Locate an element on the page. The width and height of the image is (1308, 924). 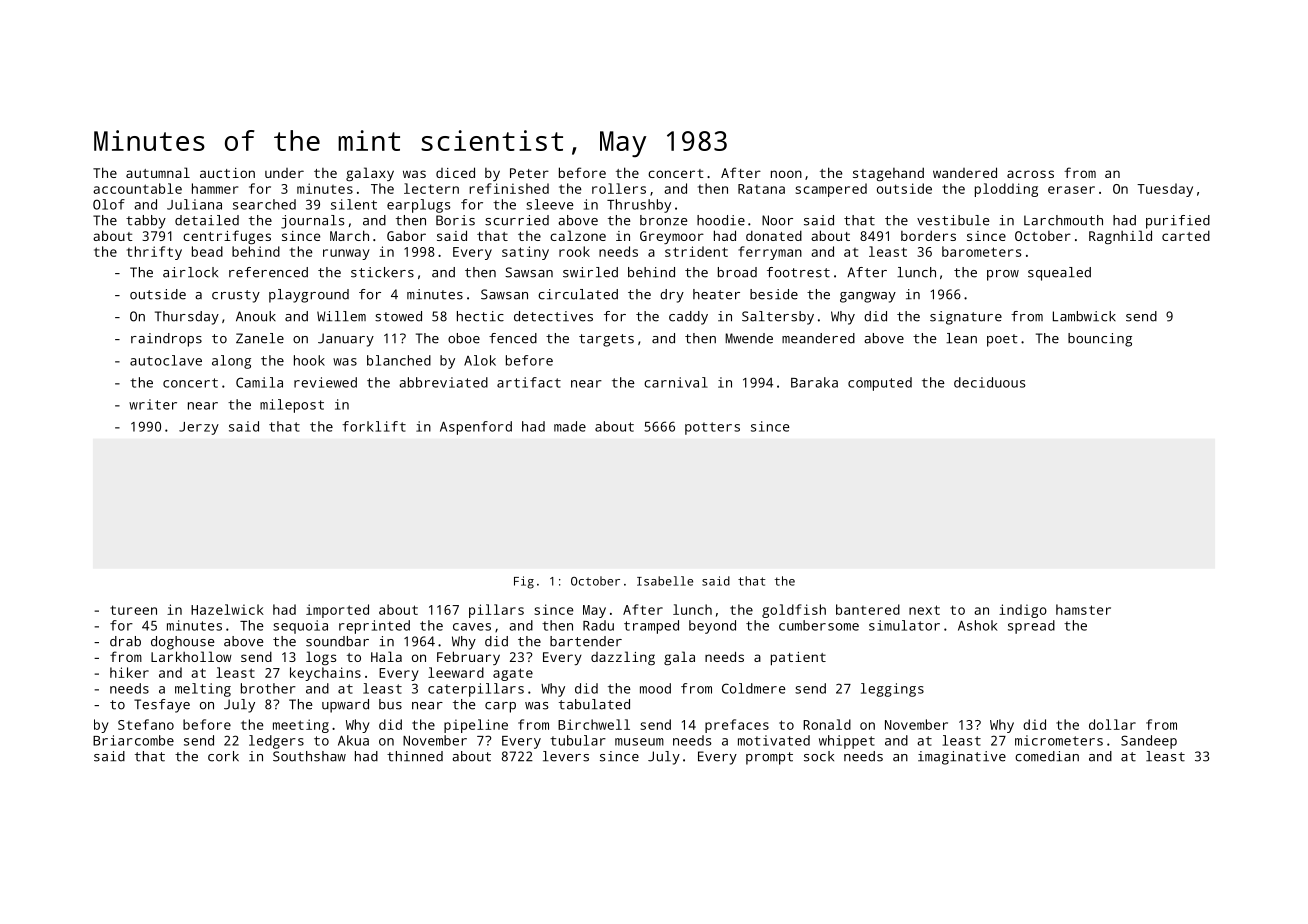
stickers is located at coordinates (382, 272).
